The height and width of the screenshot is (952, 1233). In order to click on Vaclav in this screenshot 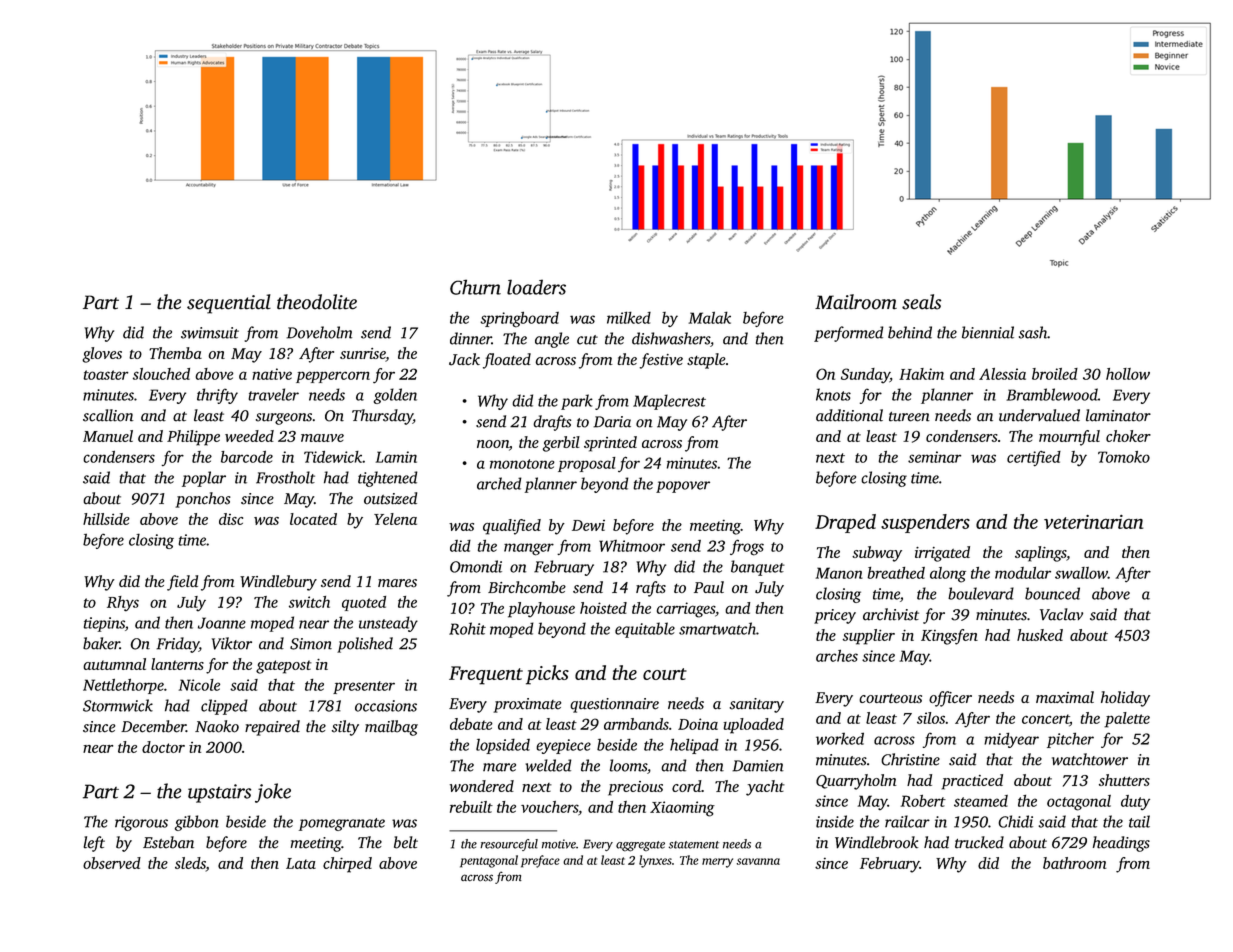, I will do `click(1061, 614)`.
